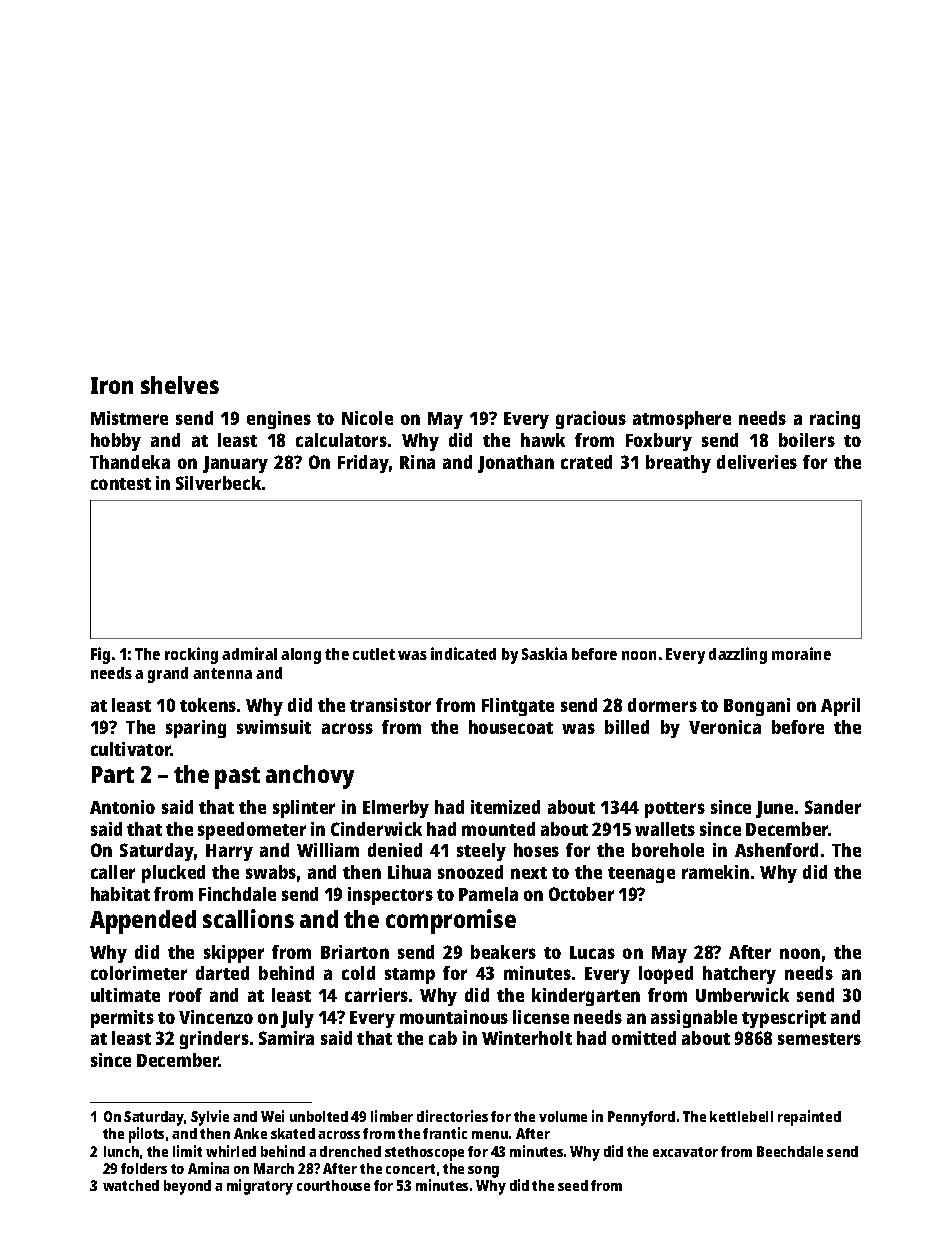 The image size is (952, 1233). What do you see at coordinates (180, 385) in the screenshot?
I see `shelves` at bounding box center [180, 385].
